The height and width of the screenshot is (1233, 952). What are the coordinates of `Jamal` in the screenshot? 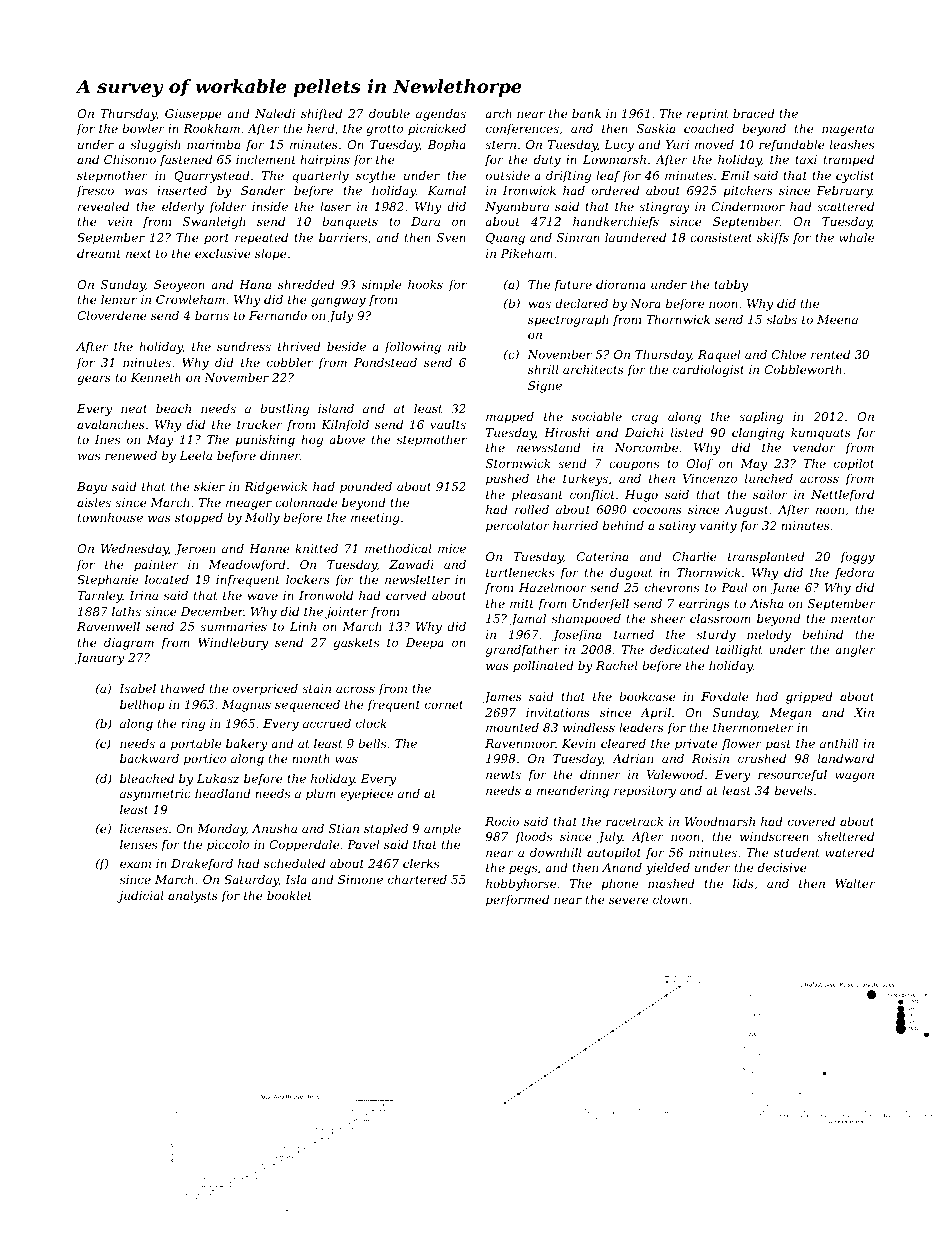 It's located at (528, 620).
